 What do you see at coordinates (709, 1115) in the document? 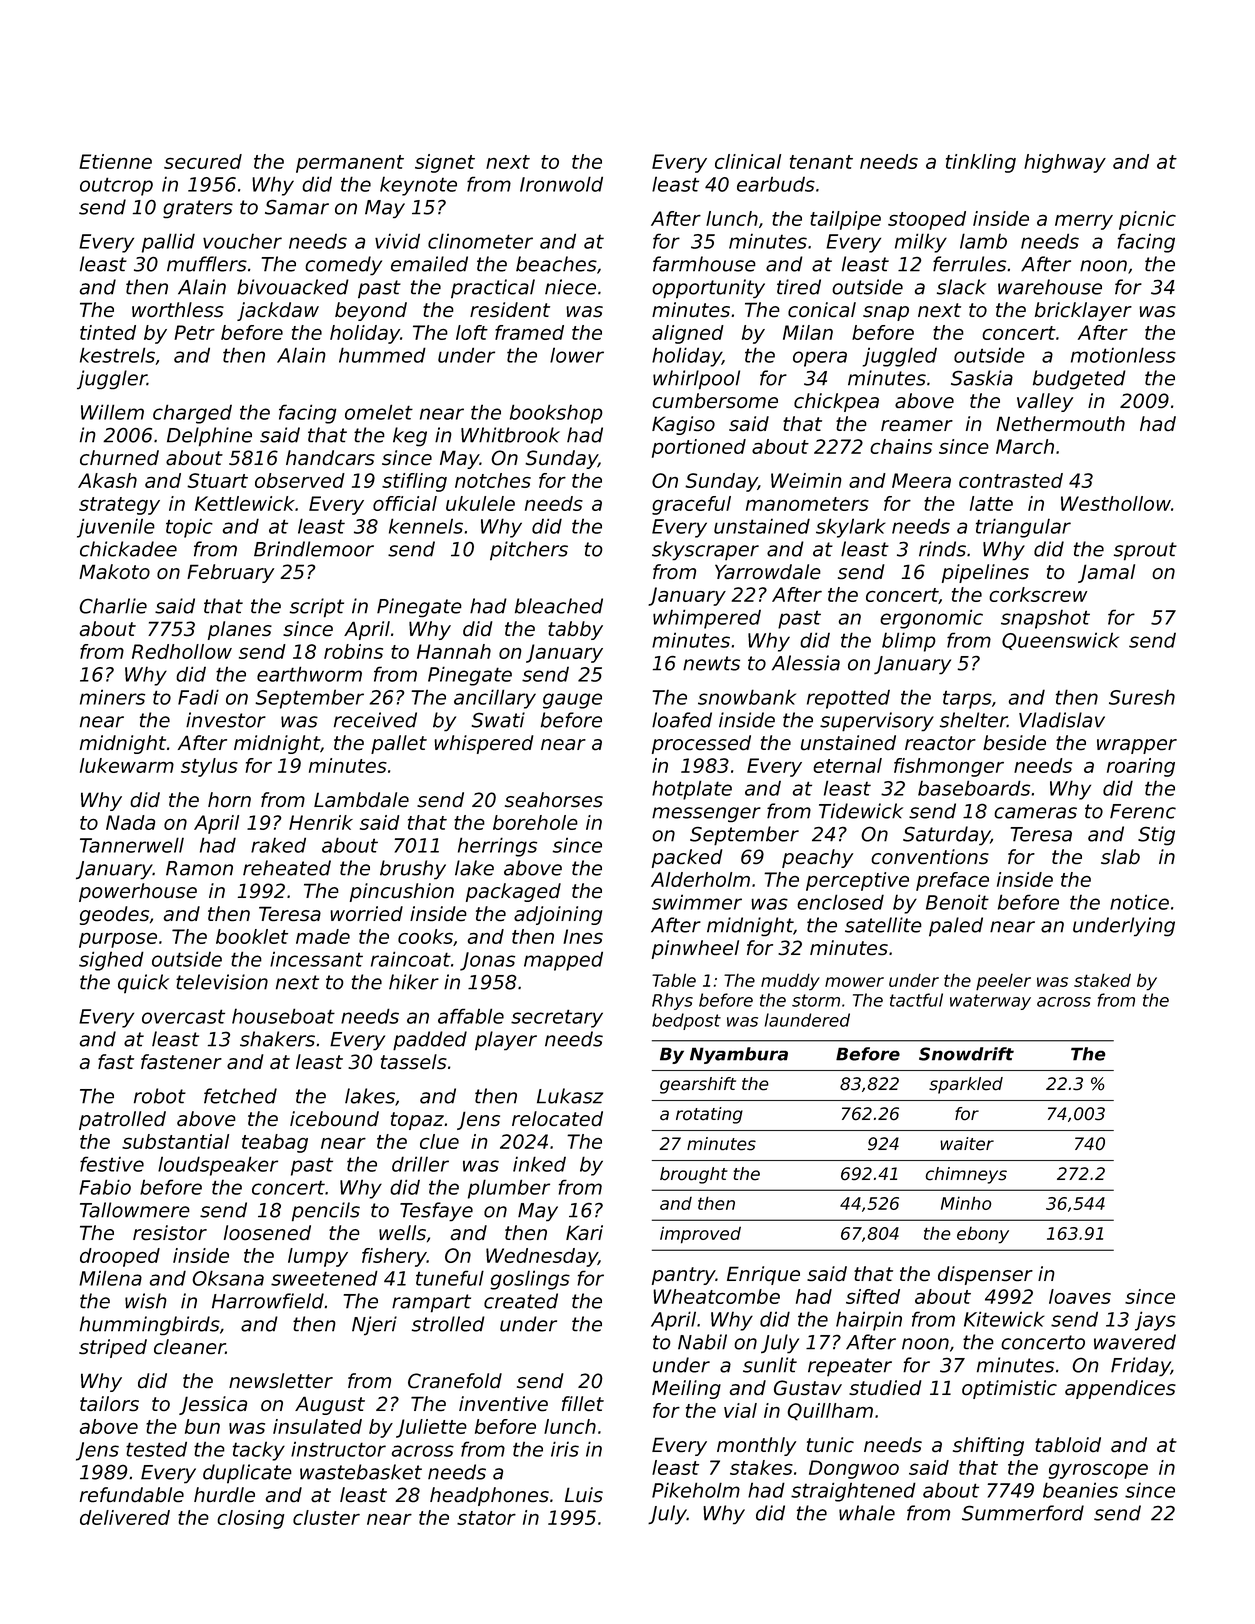
I see `rotating` at bounding box center [709, 1115].
